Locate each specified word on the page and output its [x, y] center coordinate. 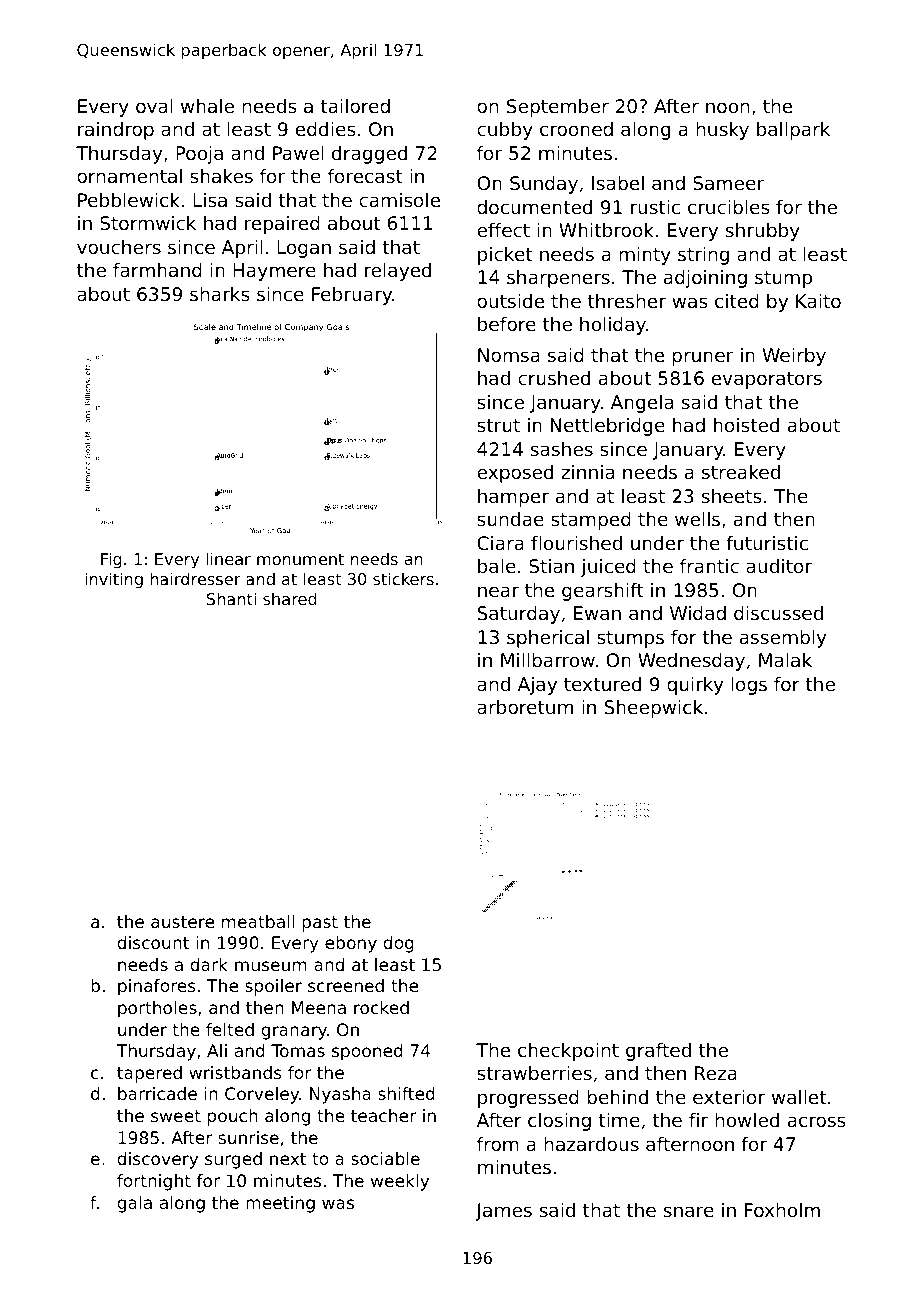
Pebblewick [129, 200]
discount [153, 942]
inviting [114, 580]
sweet [176, 1116]
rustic [655, 207]
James [503, 1212]
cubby [505, 131]
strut [498, 425]
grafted [658, 1052]
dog [398, 944]
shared [290, 598]
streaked [741, 472]
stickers [403, 578]
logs [749, 686]
